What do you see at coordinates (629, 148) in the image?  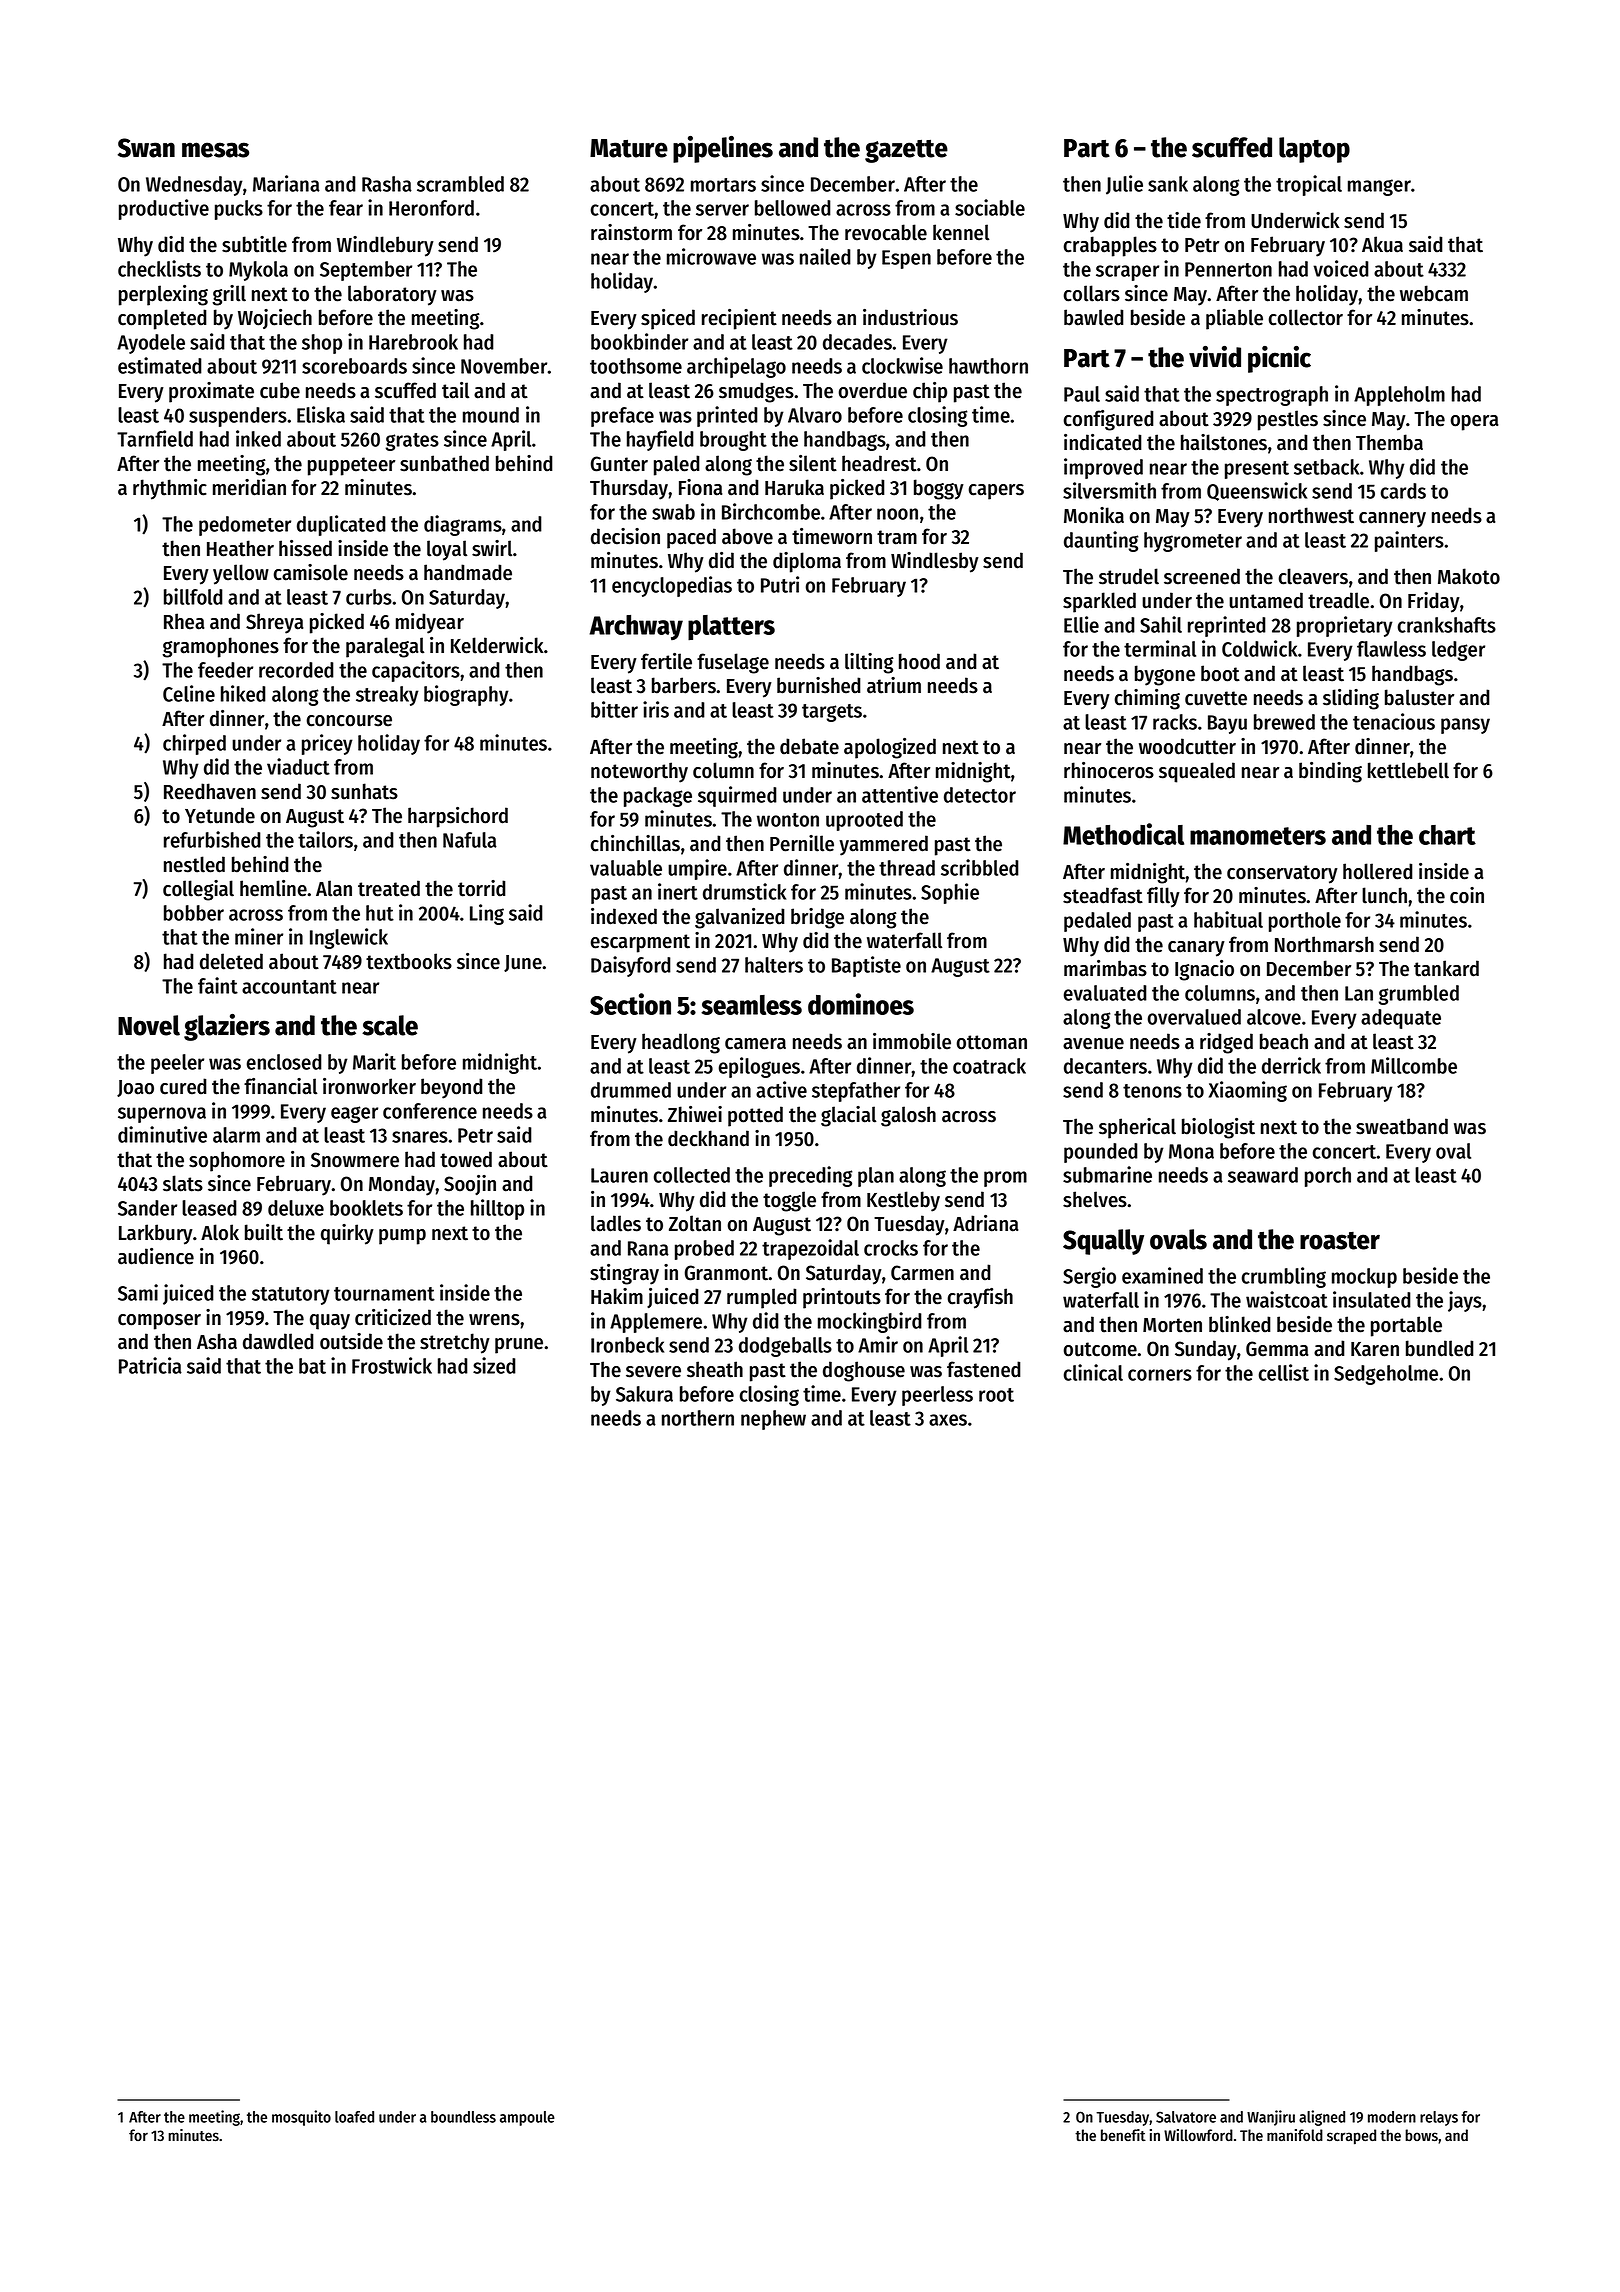 I see `Mature` at bounding box center [629, 148].
